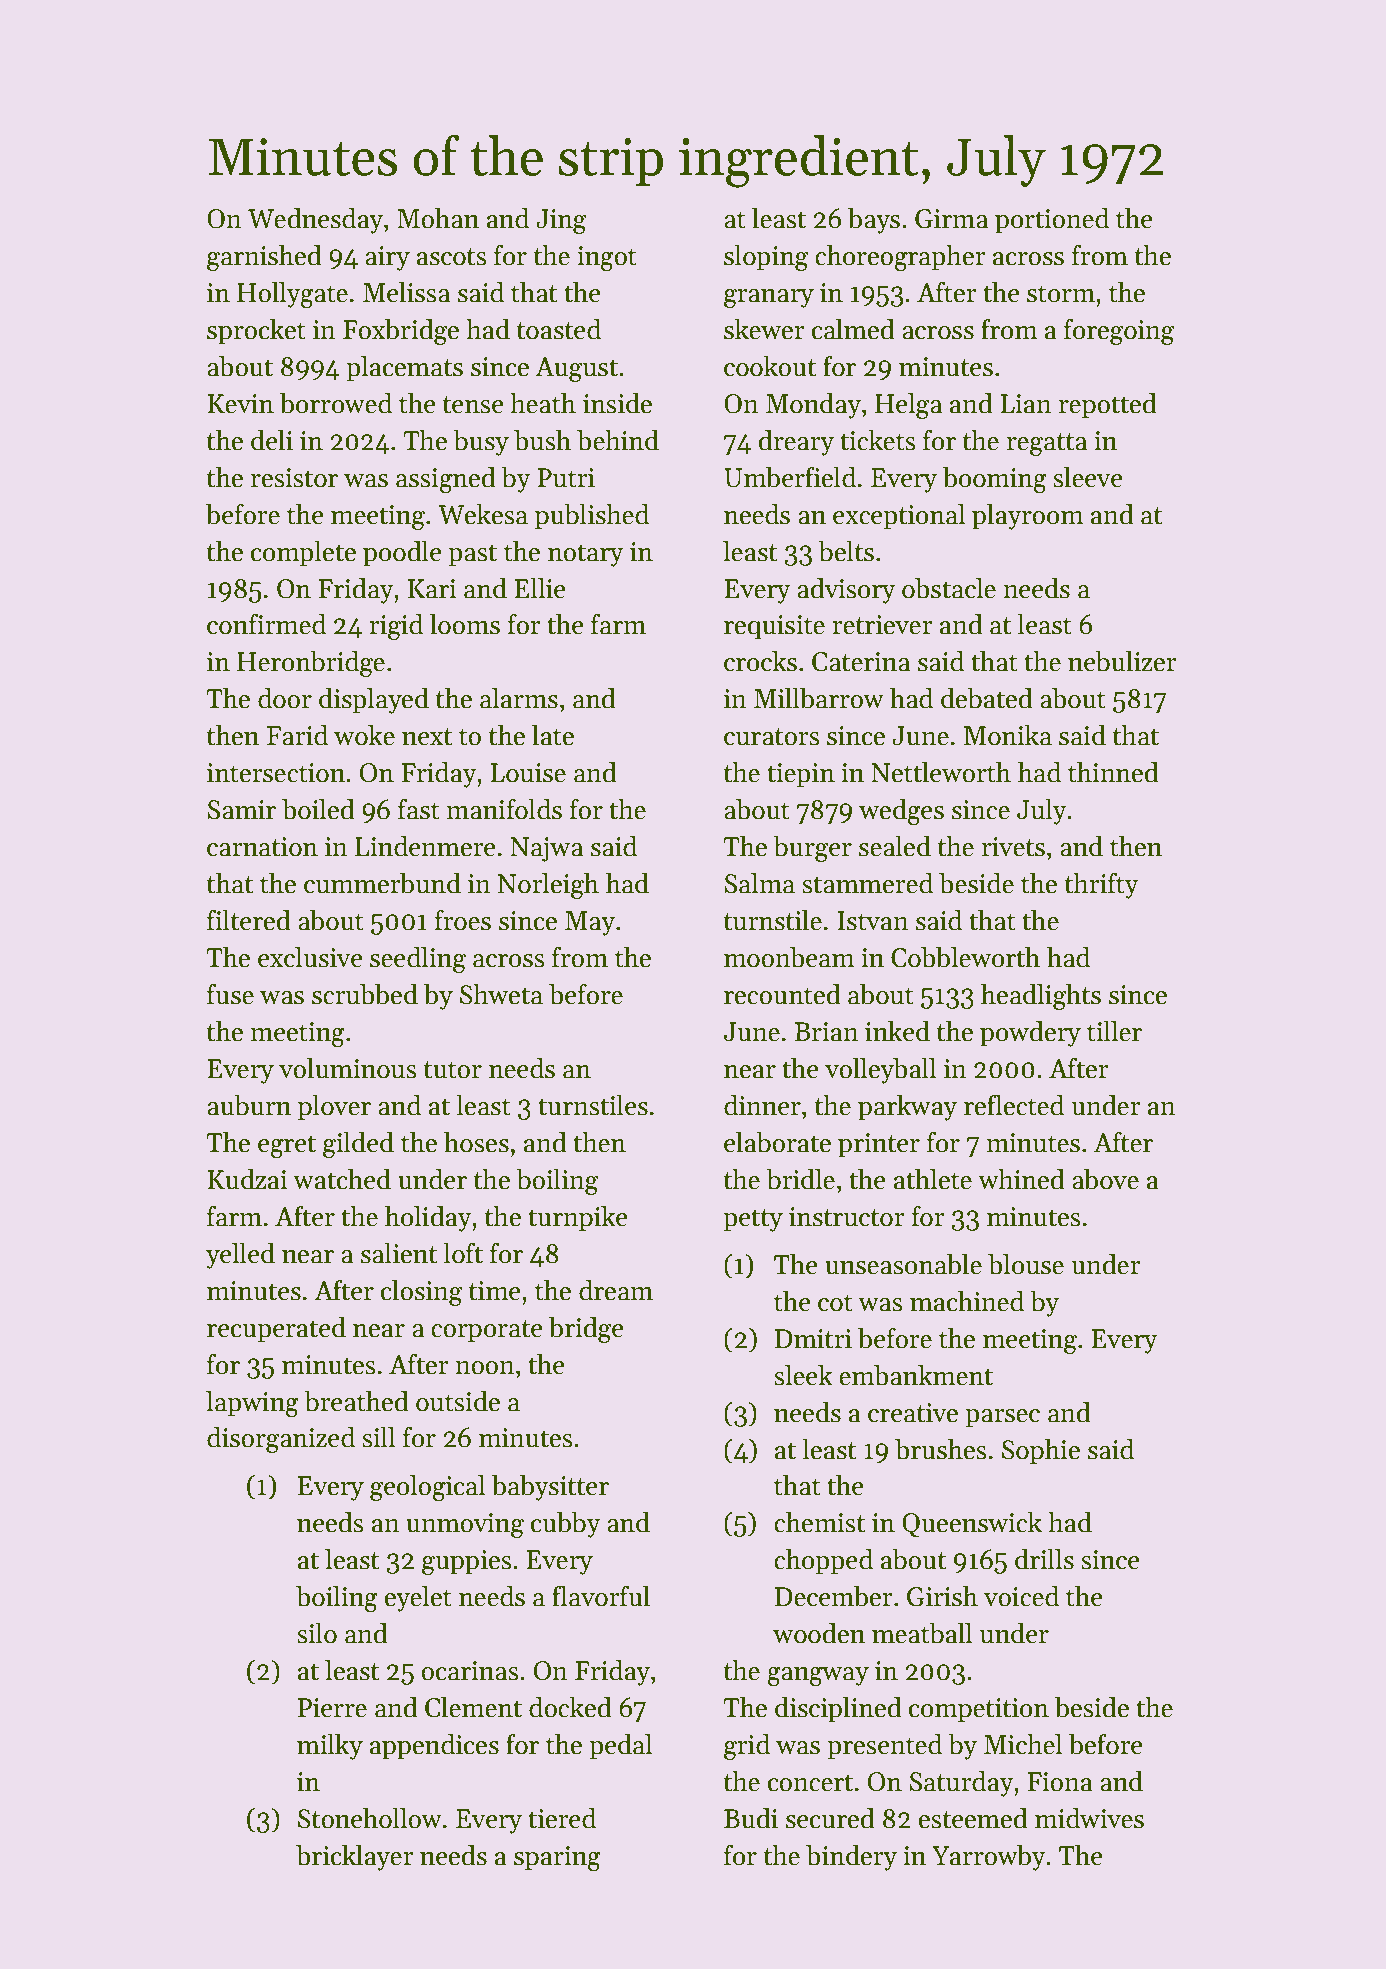 Image resolution: width=1386 pixels, height=1969 pixels. Describe the element at coordinates (874, 221) in the screenshot. I see `bays` at that location.
